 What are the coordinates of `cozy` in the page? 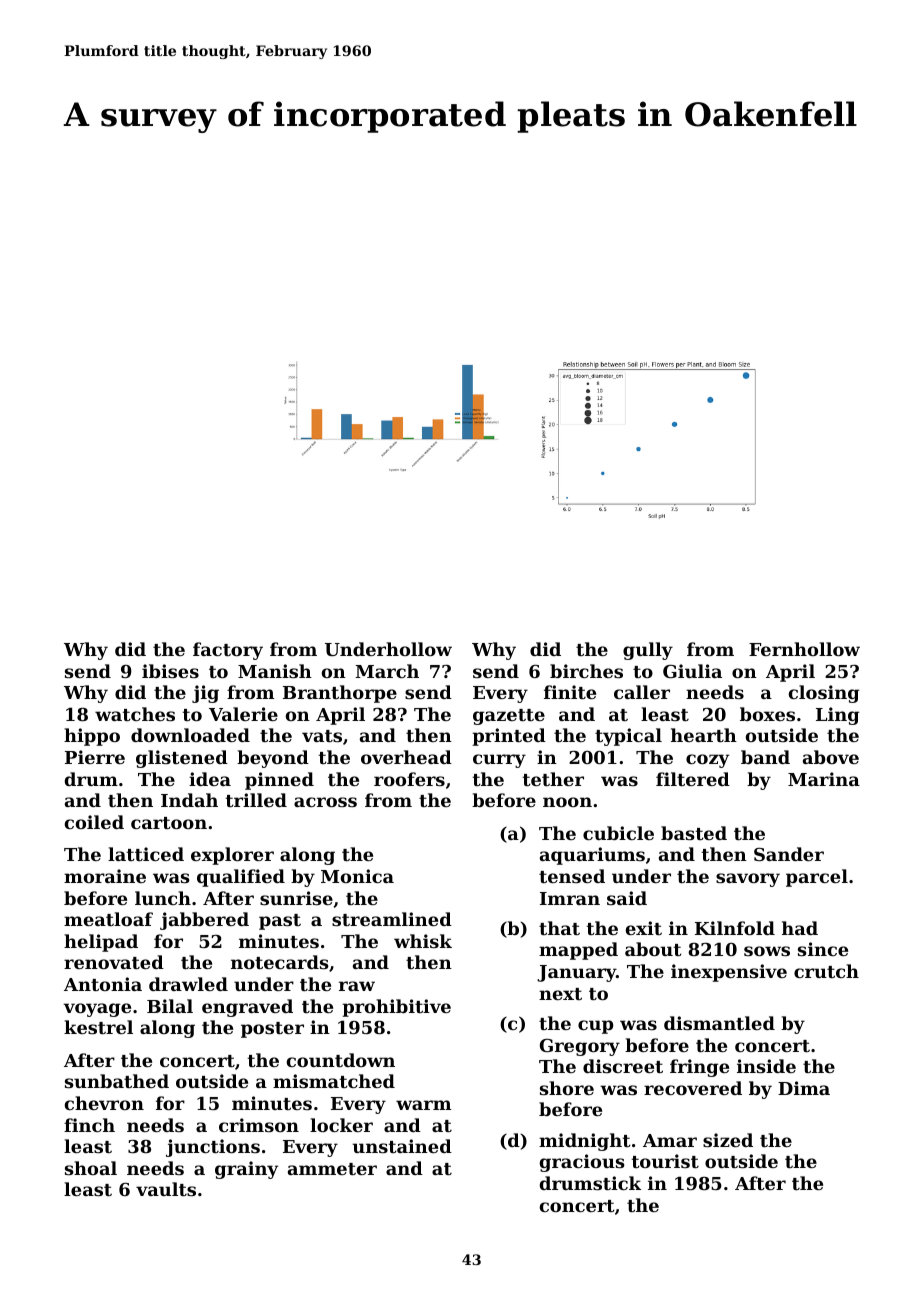 It's located at (707, 761).
